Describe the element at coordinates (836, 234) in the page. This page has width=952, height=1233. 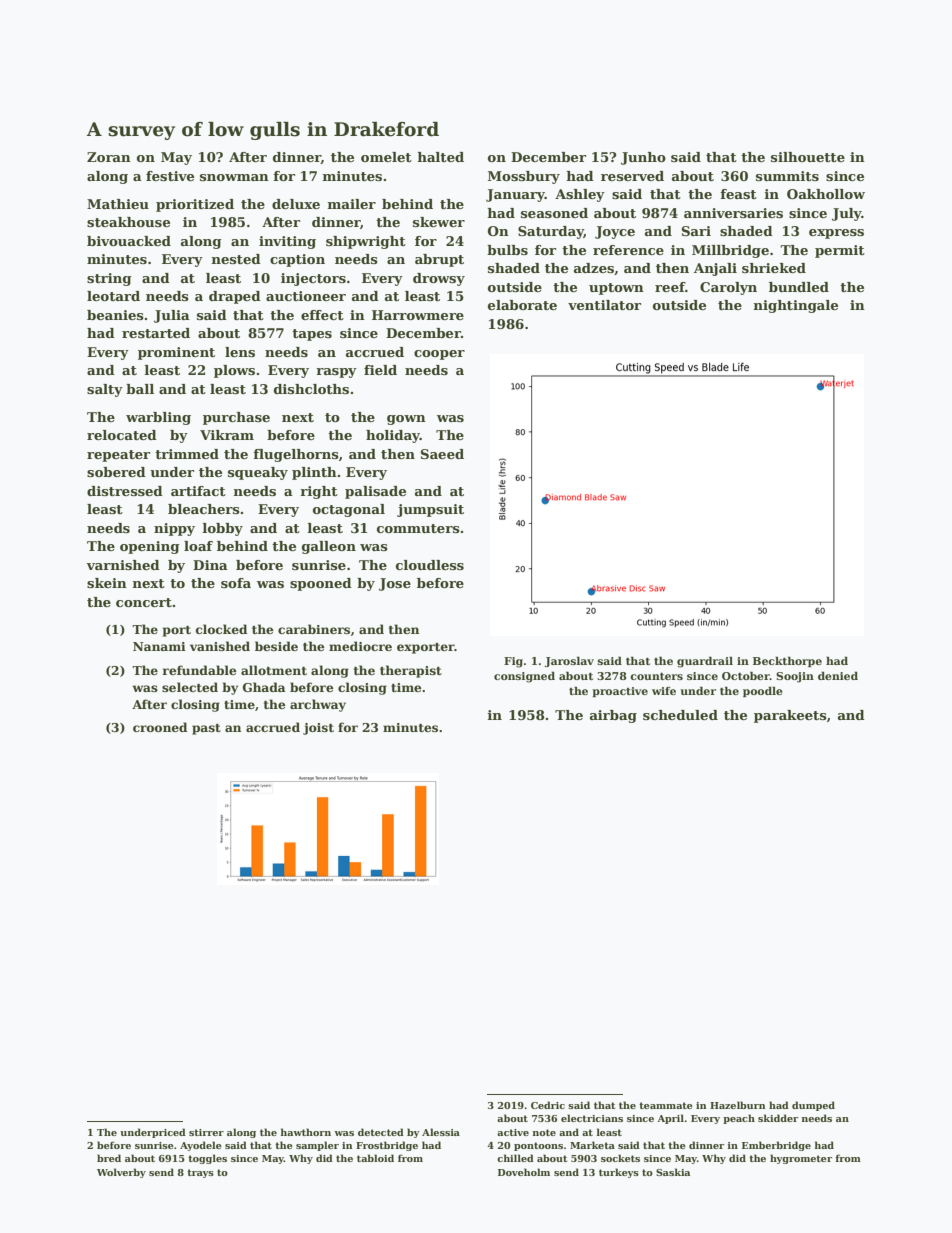
I see `express` at that location.
